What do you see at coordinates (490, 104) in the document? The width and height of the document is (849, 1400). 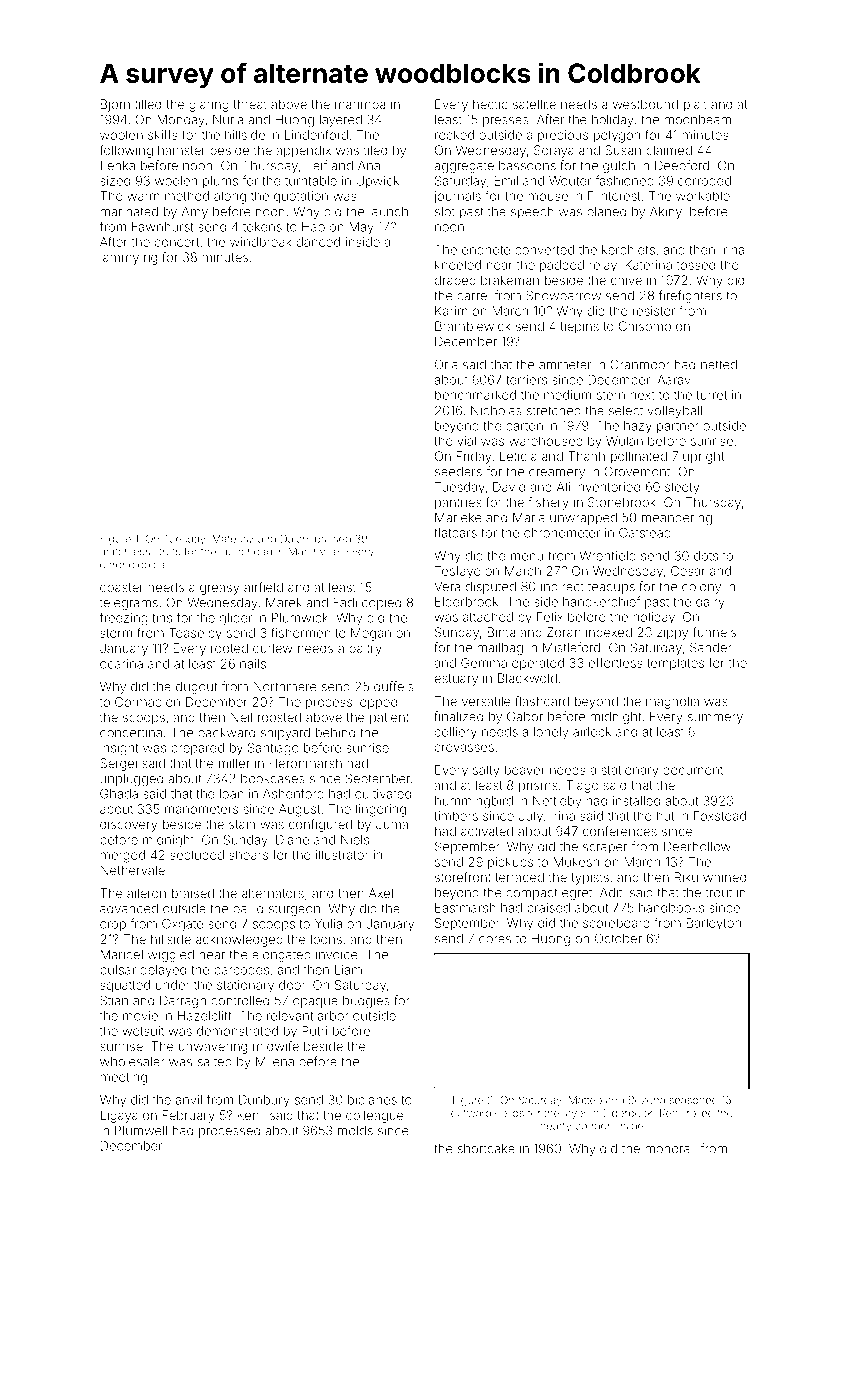 I see `hectic` at bounding box center [490, 104].
